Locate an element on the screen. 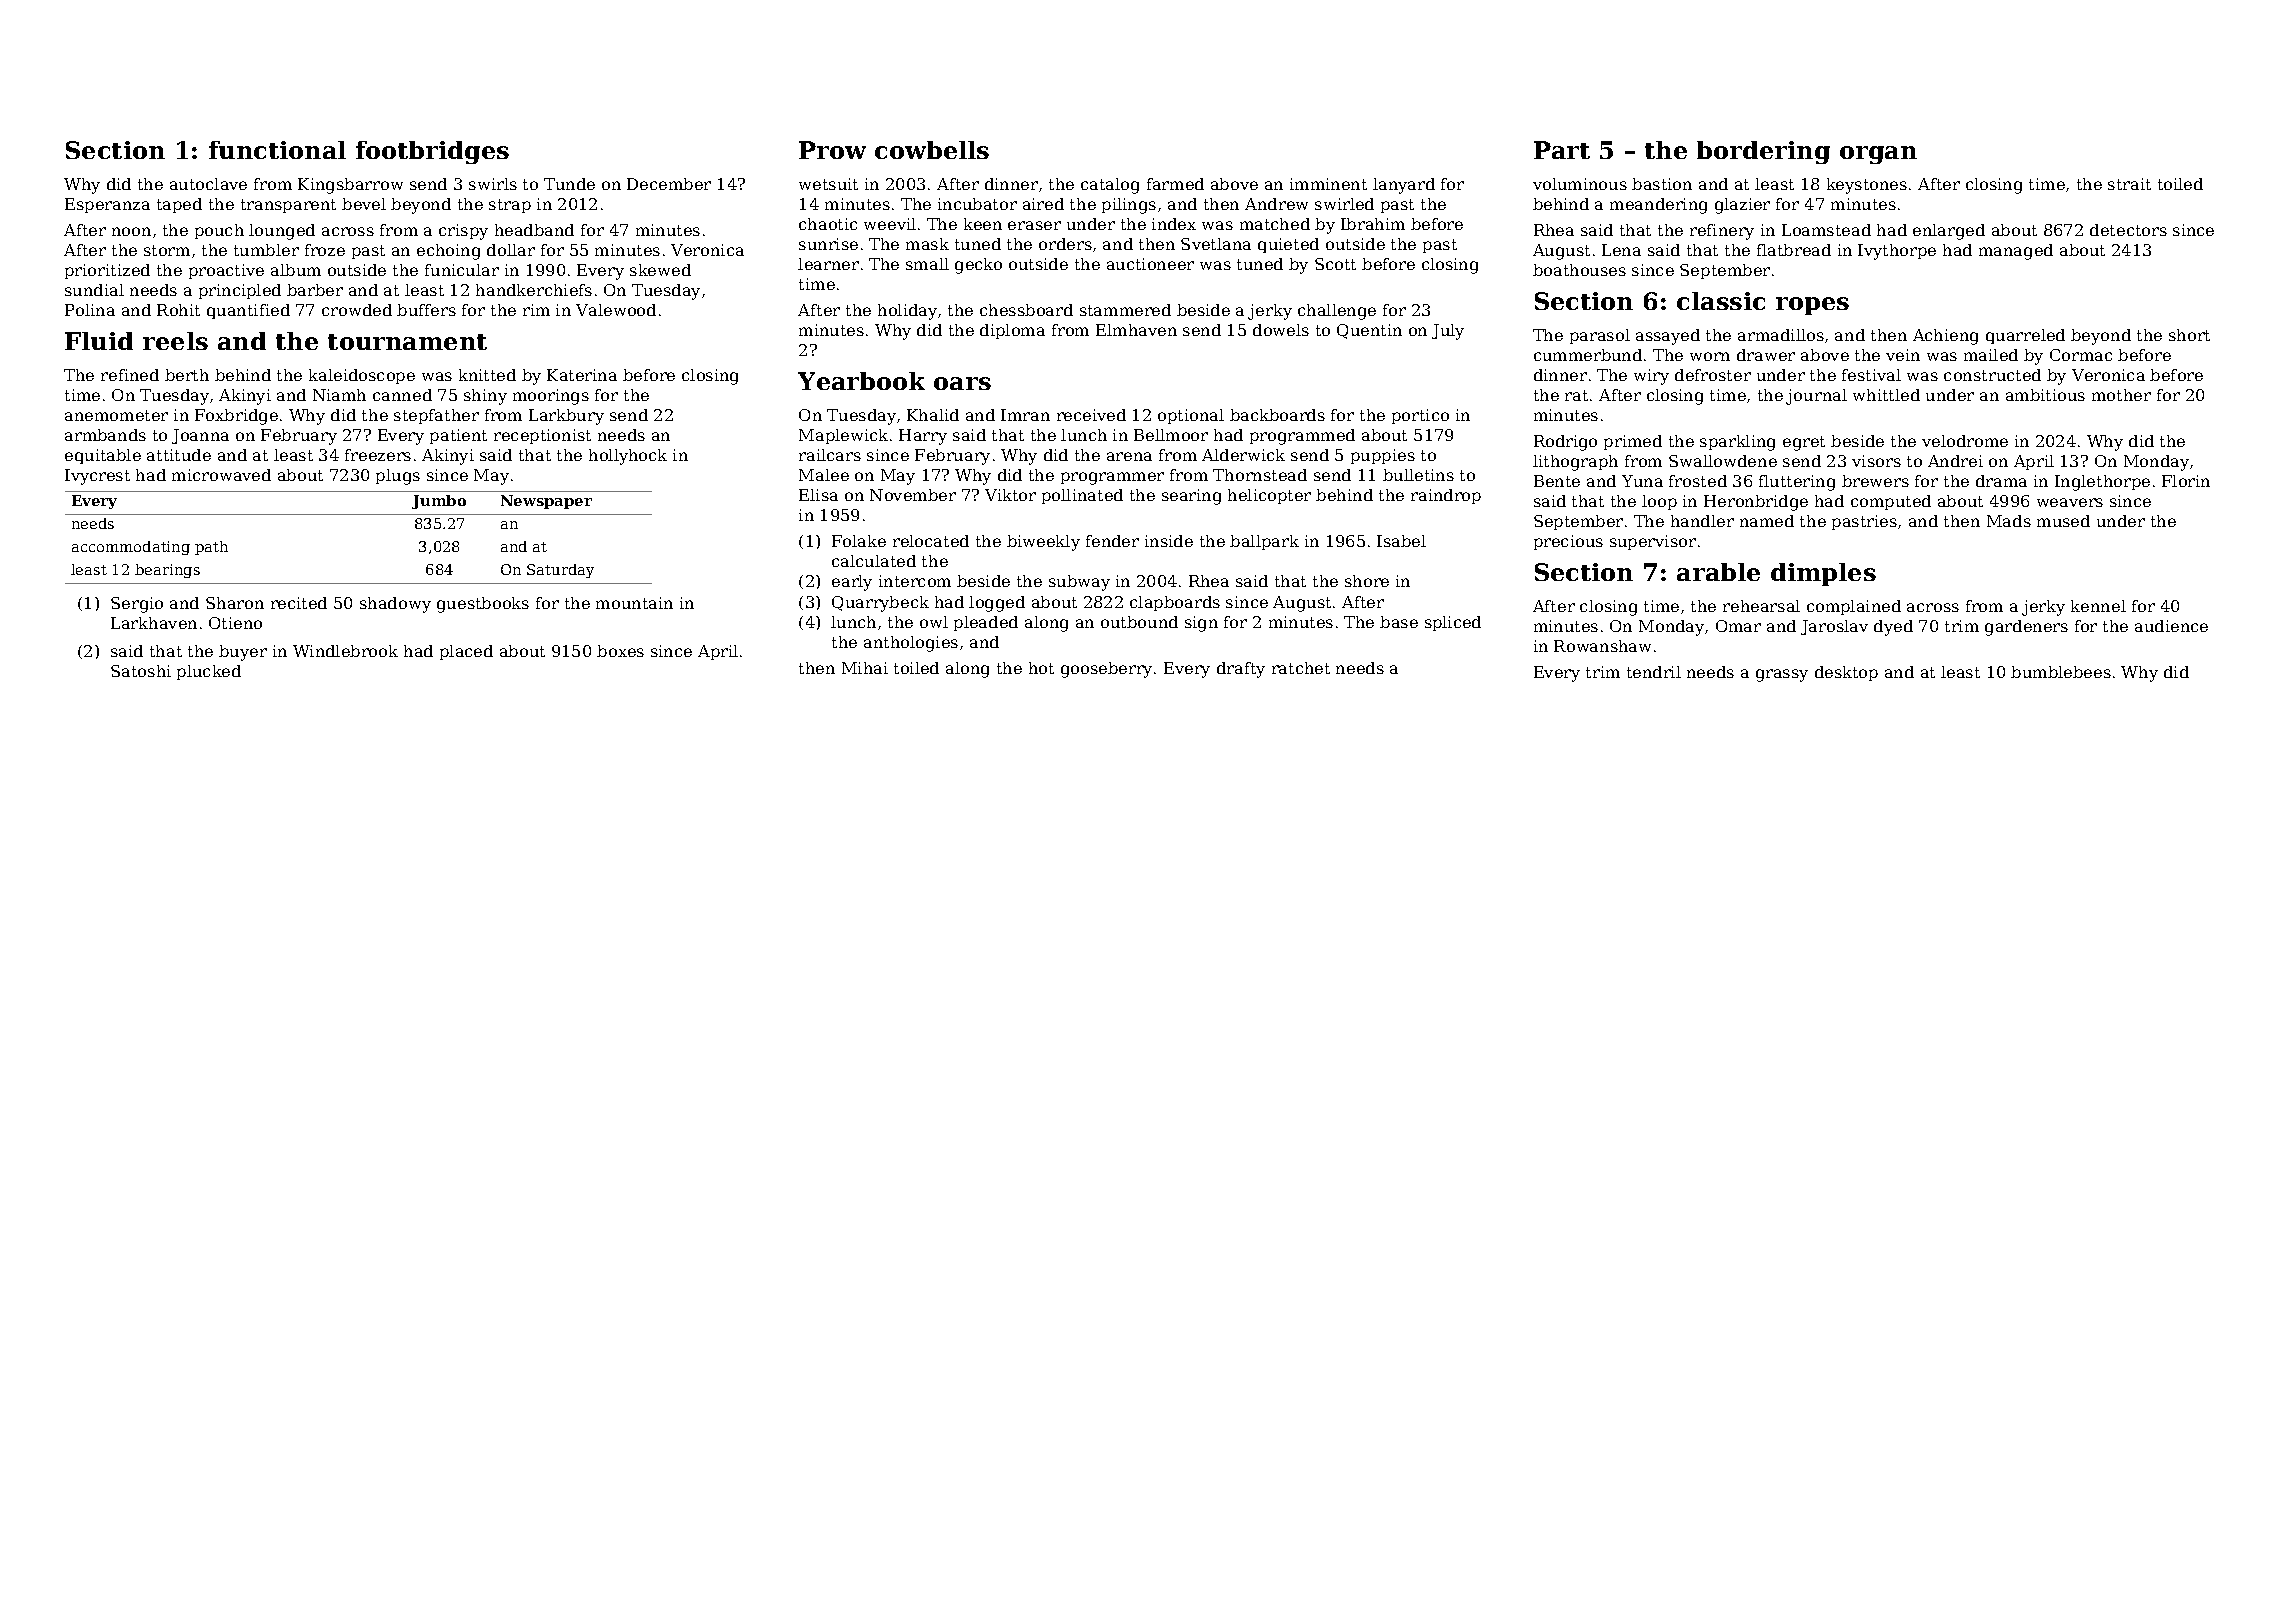  organ is located at coordinates (1878, 155).
